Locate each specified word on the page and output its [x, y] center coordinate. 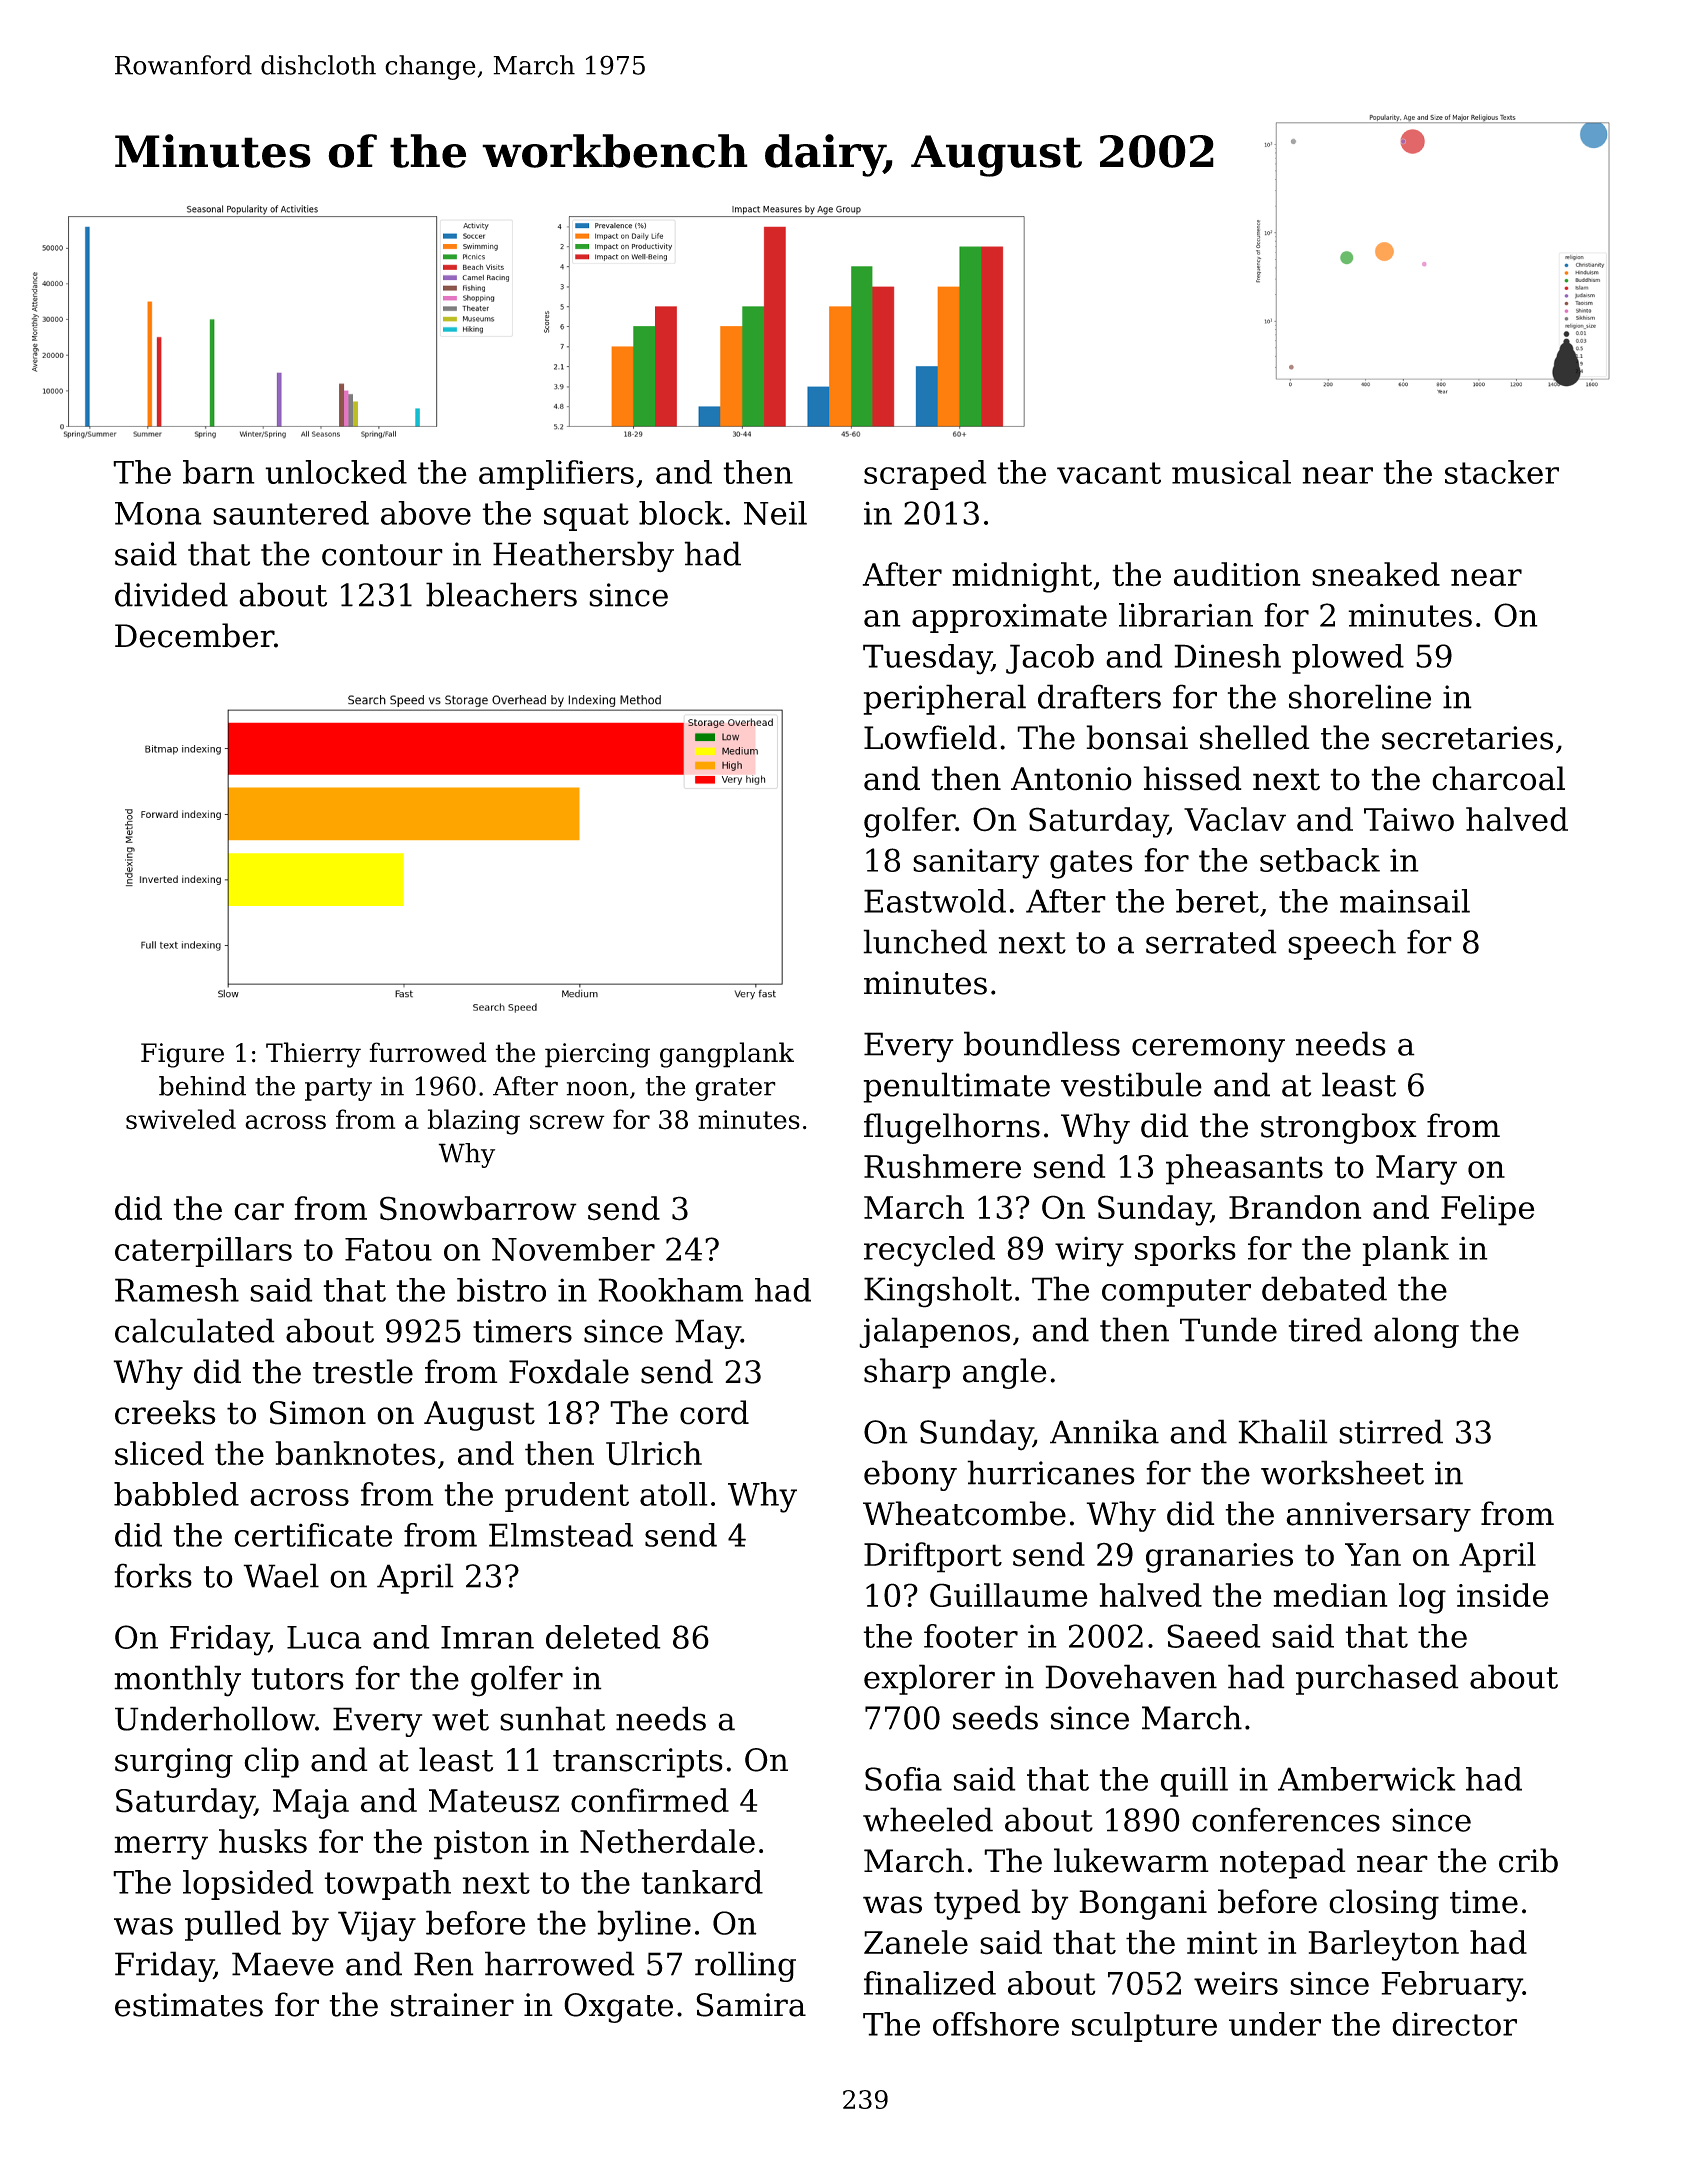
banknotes [356, 1453]
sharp [907, 1373]
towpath [387, 1885]
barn [219, 472]
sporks [1185, 1251]
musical [1231, 472]
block [681, 513]
